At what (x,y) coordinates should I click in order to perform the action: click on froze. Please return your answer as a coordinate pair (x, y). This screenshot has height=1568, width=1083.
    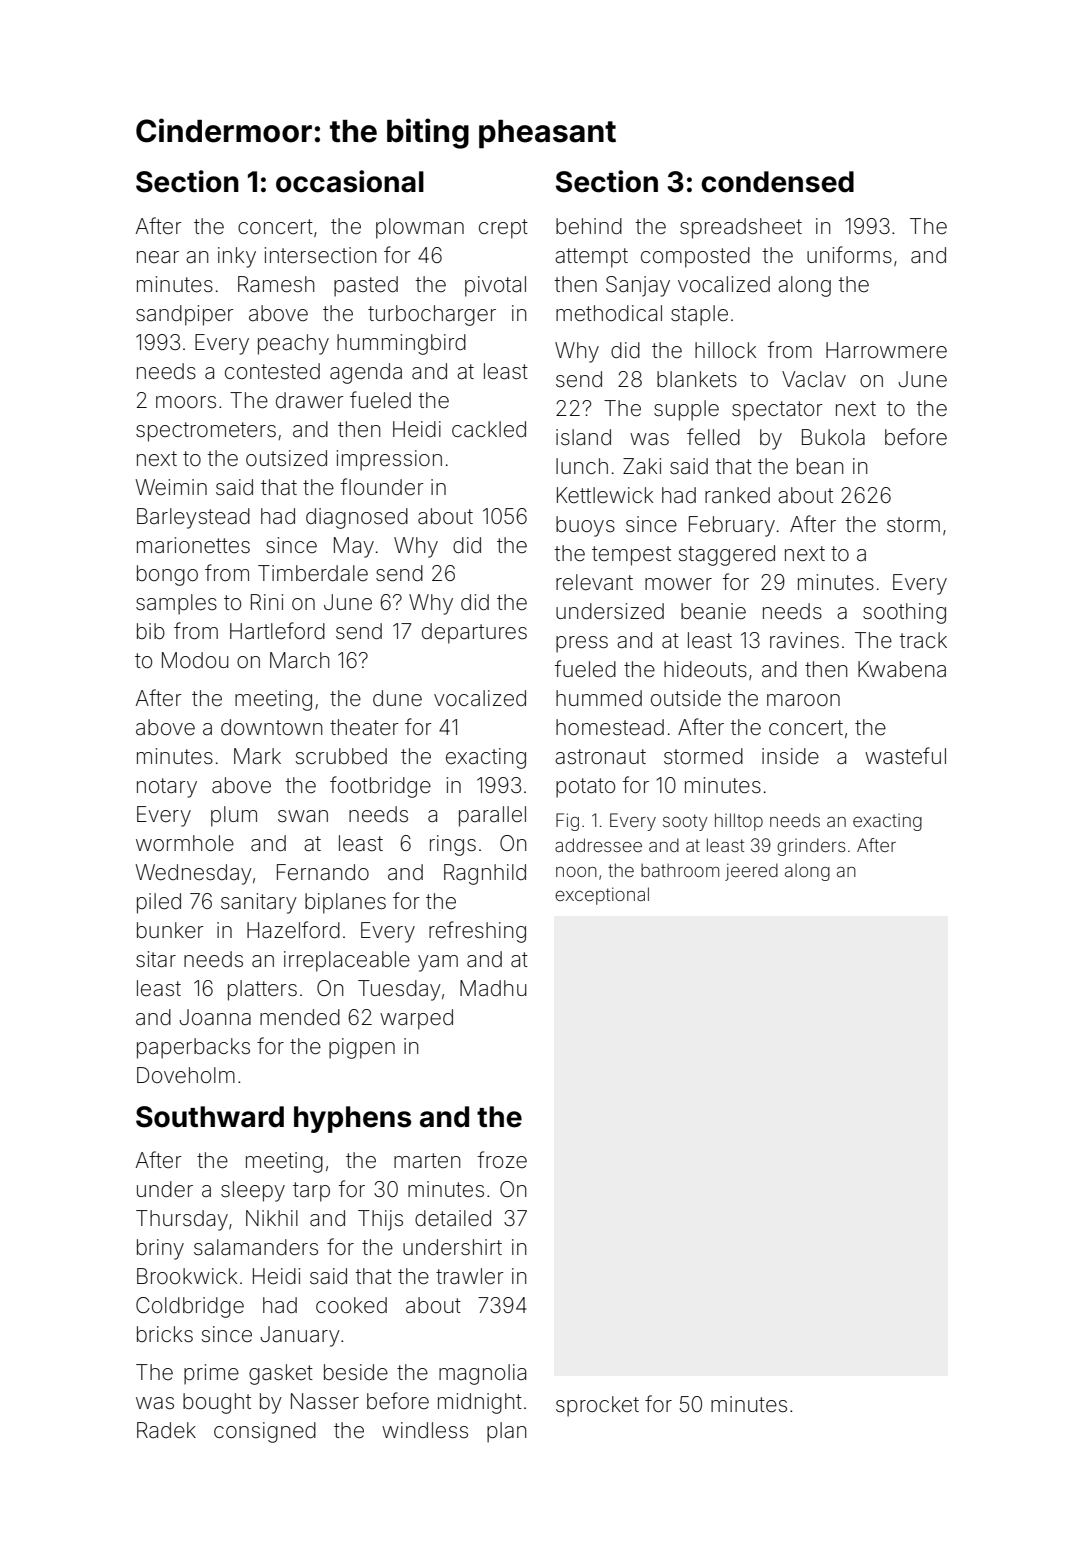
    Looking at the image, I should click on (502, 1159).
